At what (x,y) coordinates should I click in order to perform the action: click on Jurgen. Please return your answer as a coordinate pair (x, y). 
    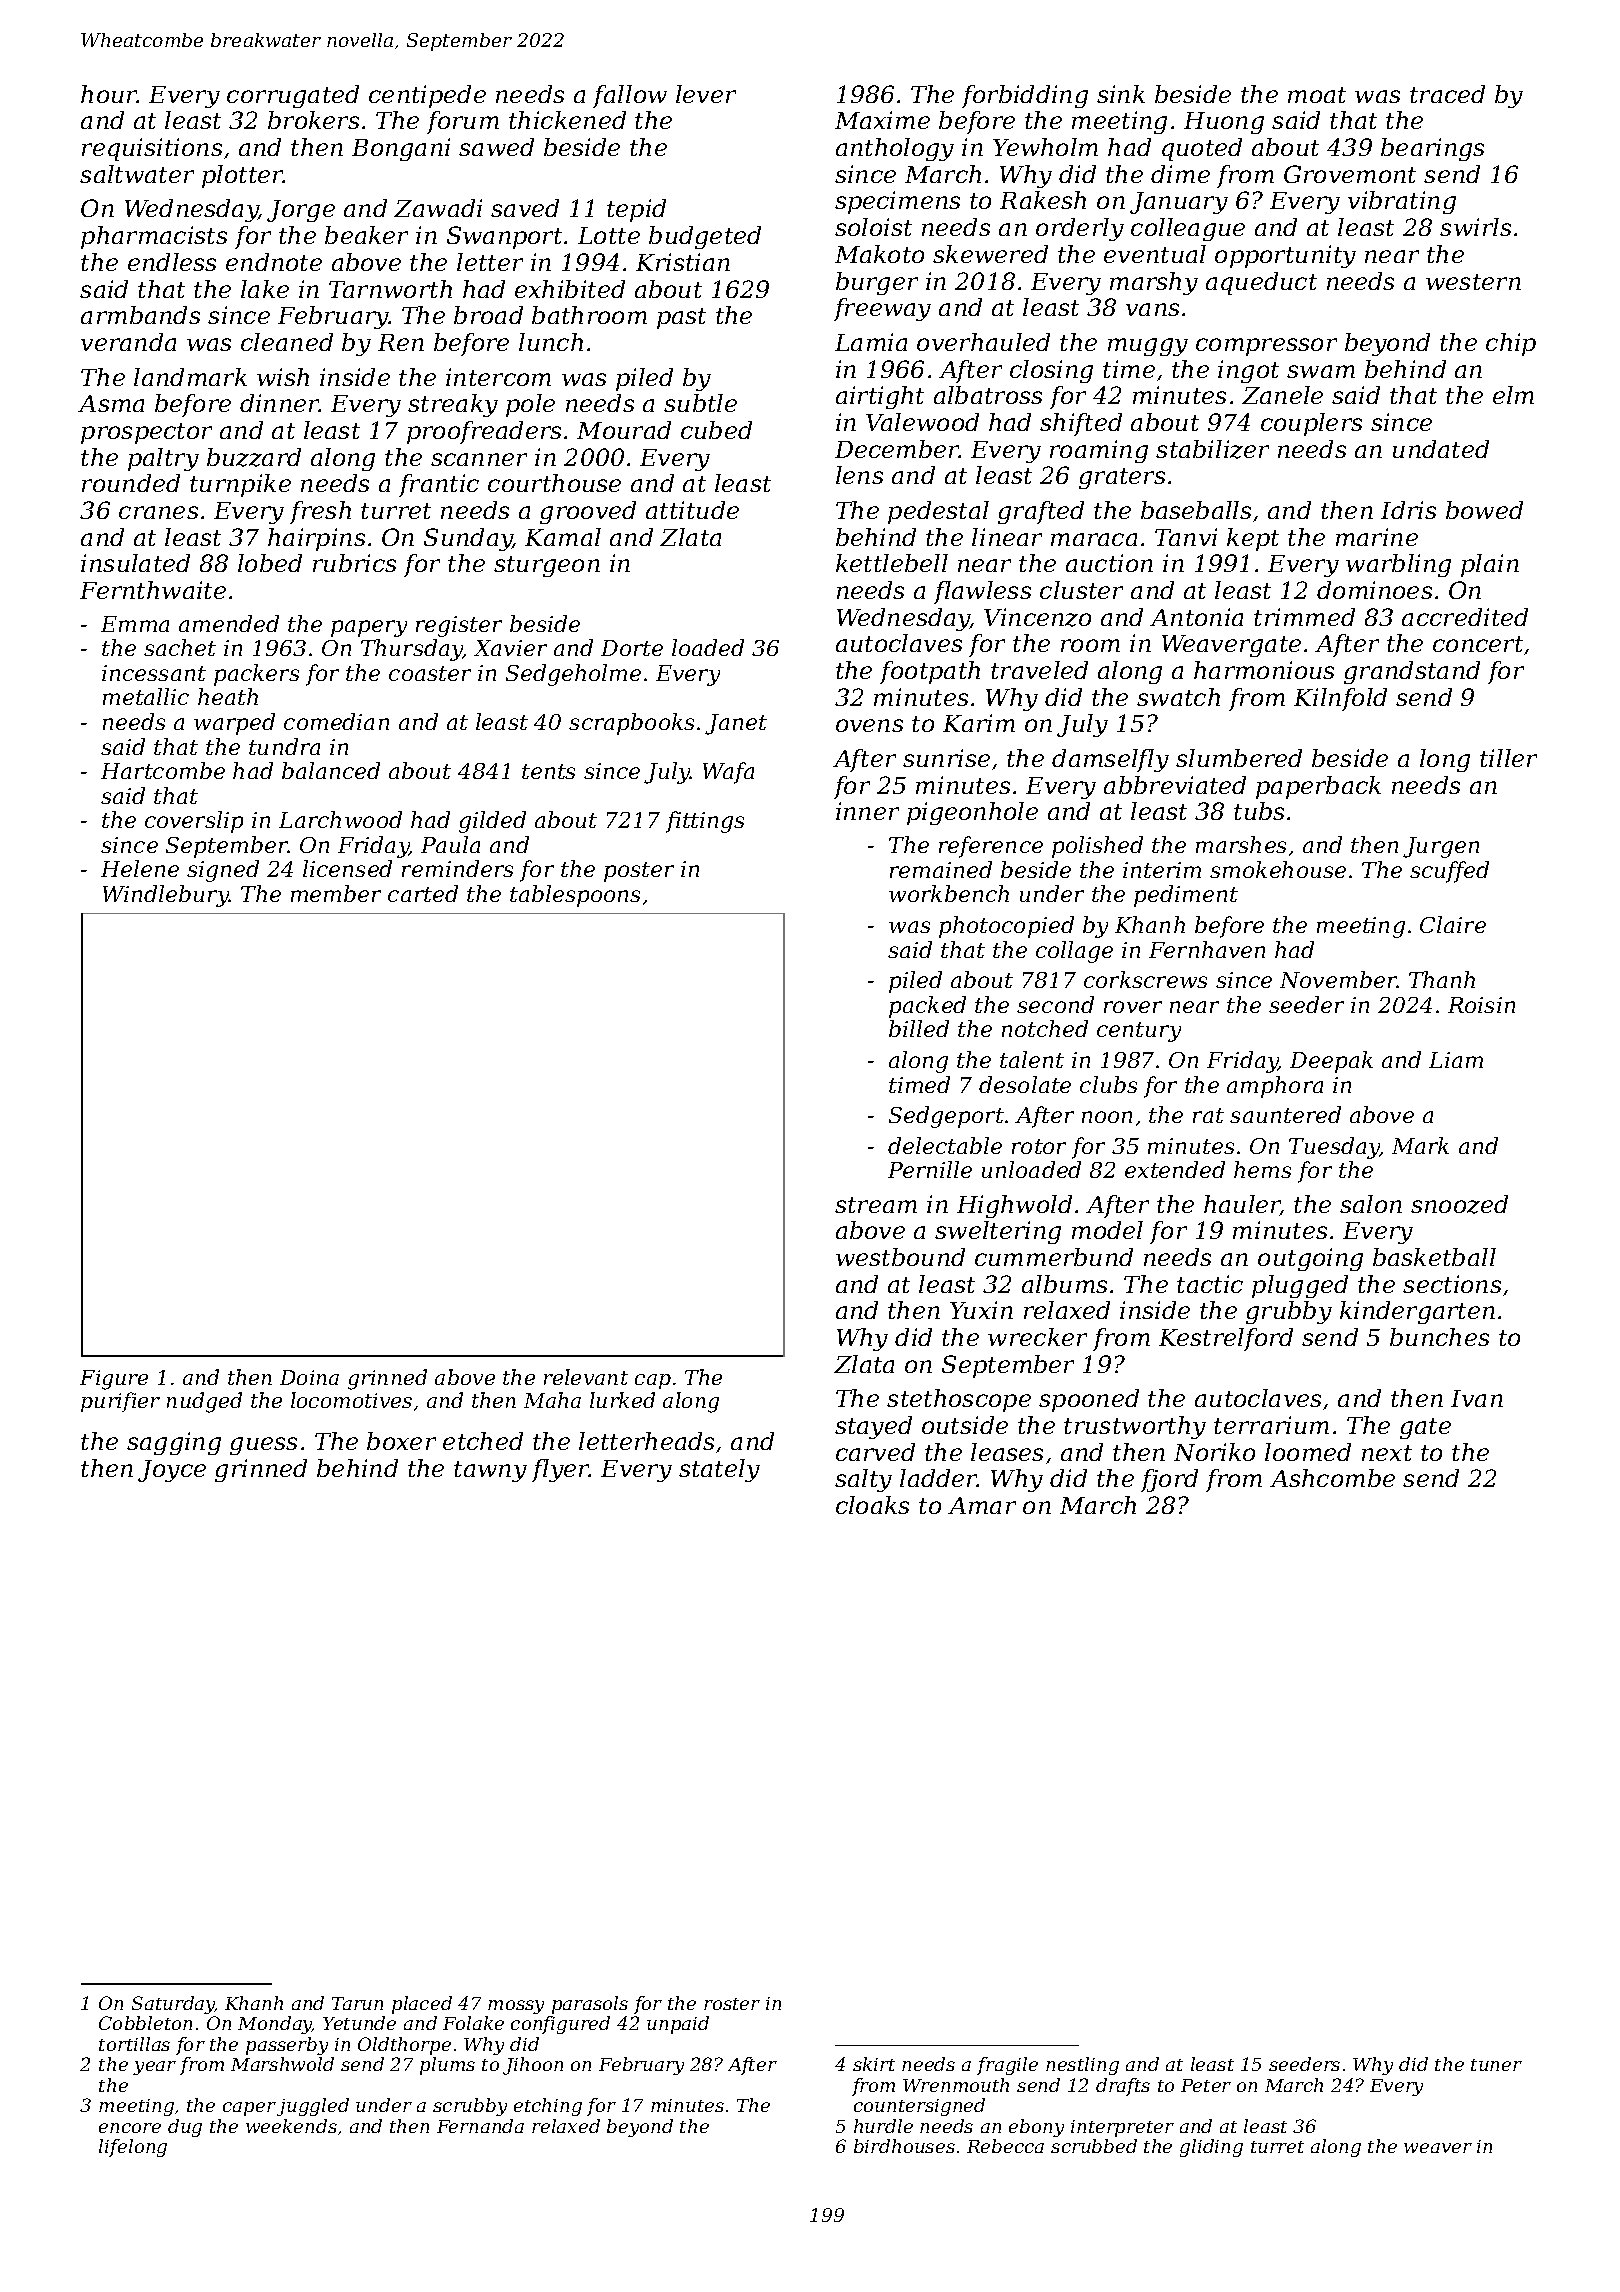
    Looking at the image, I should click on (1441, 847).
